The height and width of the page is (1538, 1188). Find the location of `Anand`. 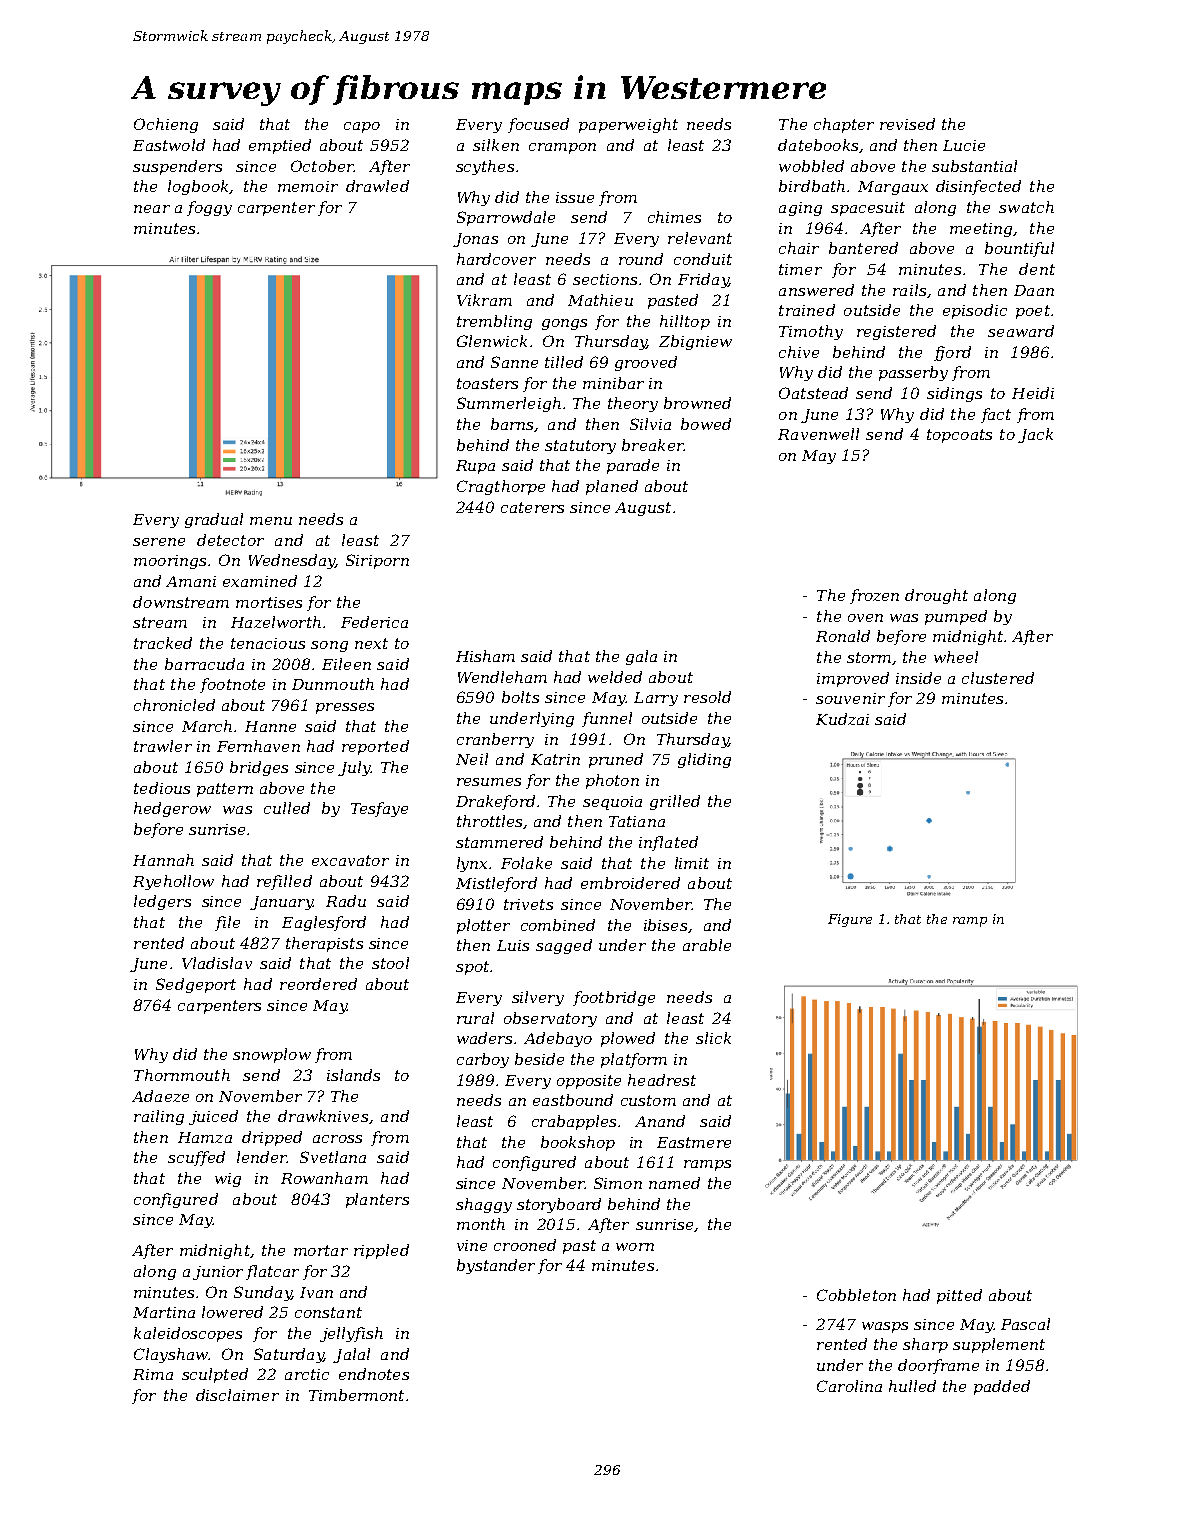

Anand is located at coordinates (660, 1121).
